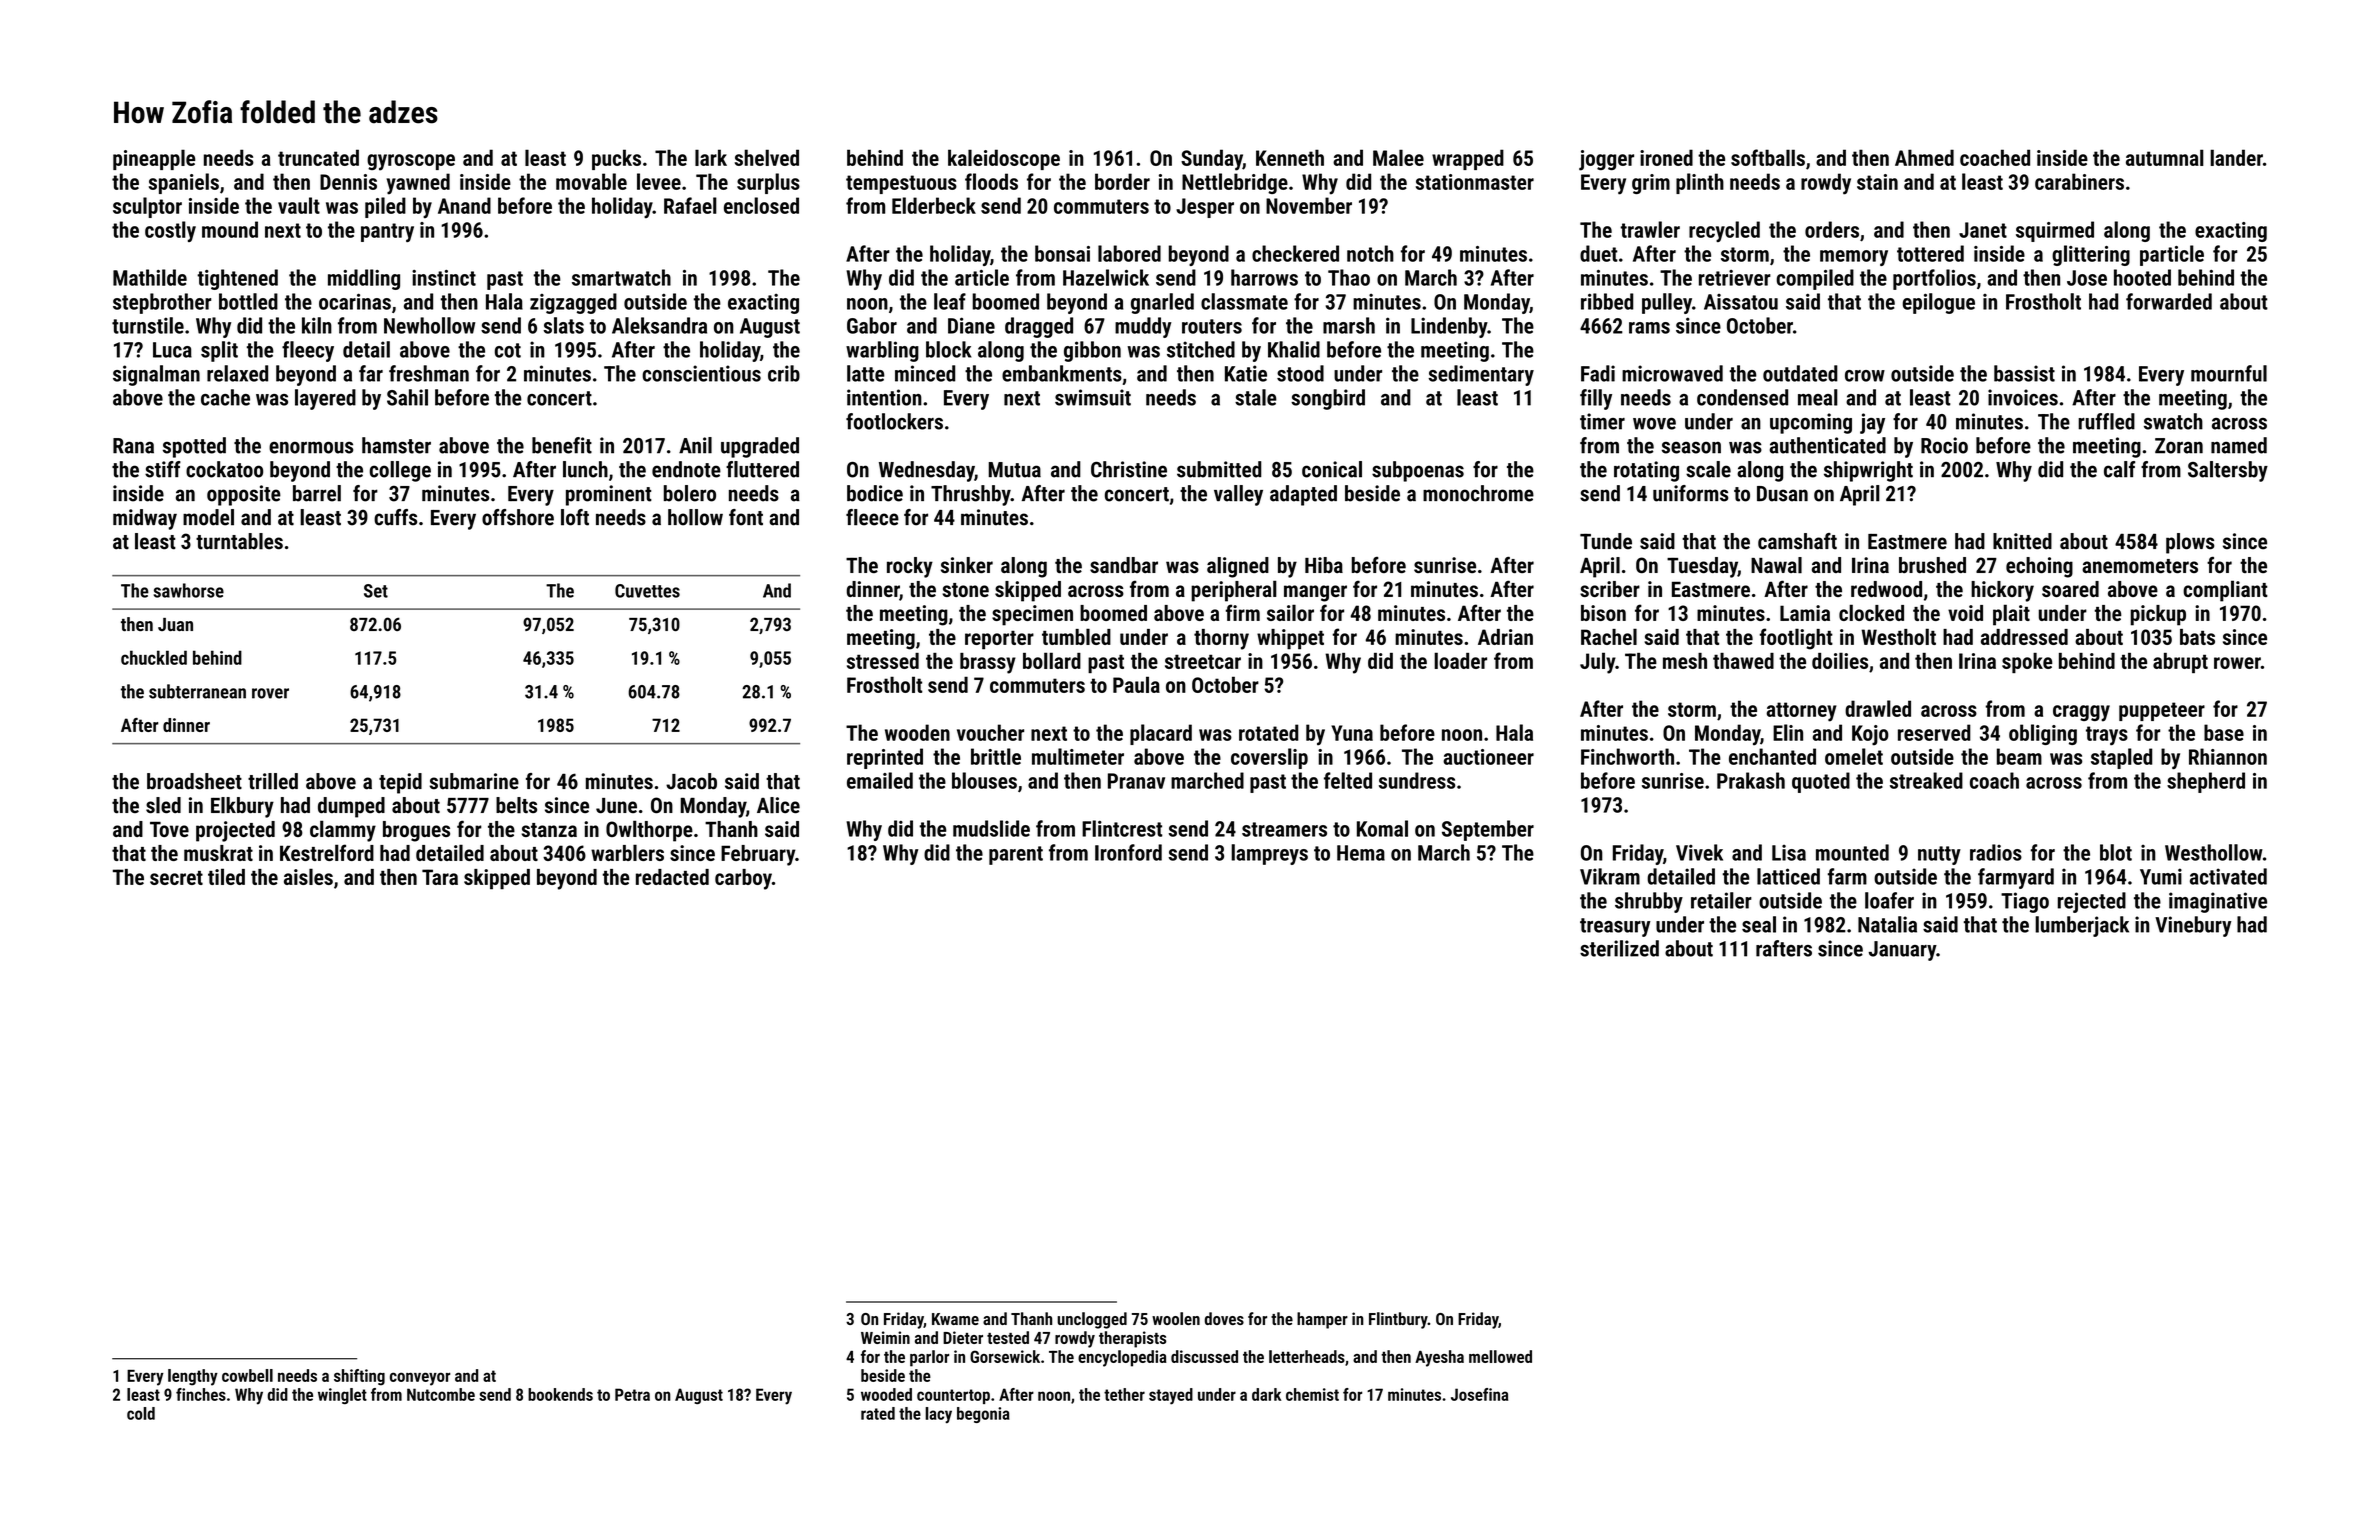 The image size is (2380, 1540). Describe the element at coordinates (420, 1379) in the screenshot. I see `conveyor` at that location.
